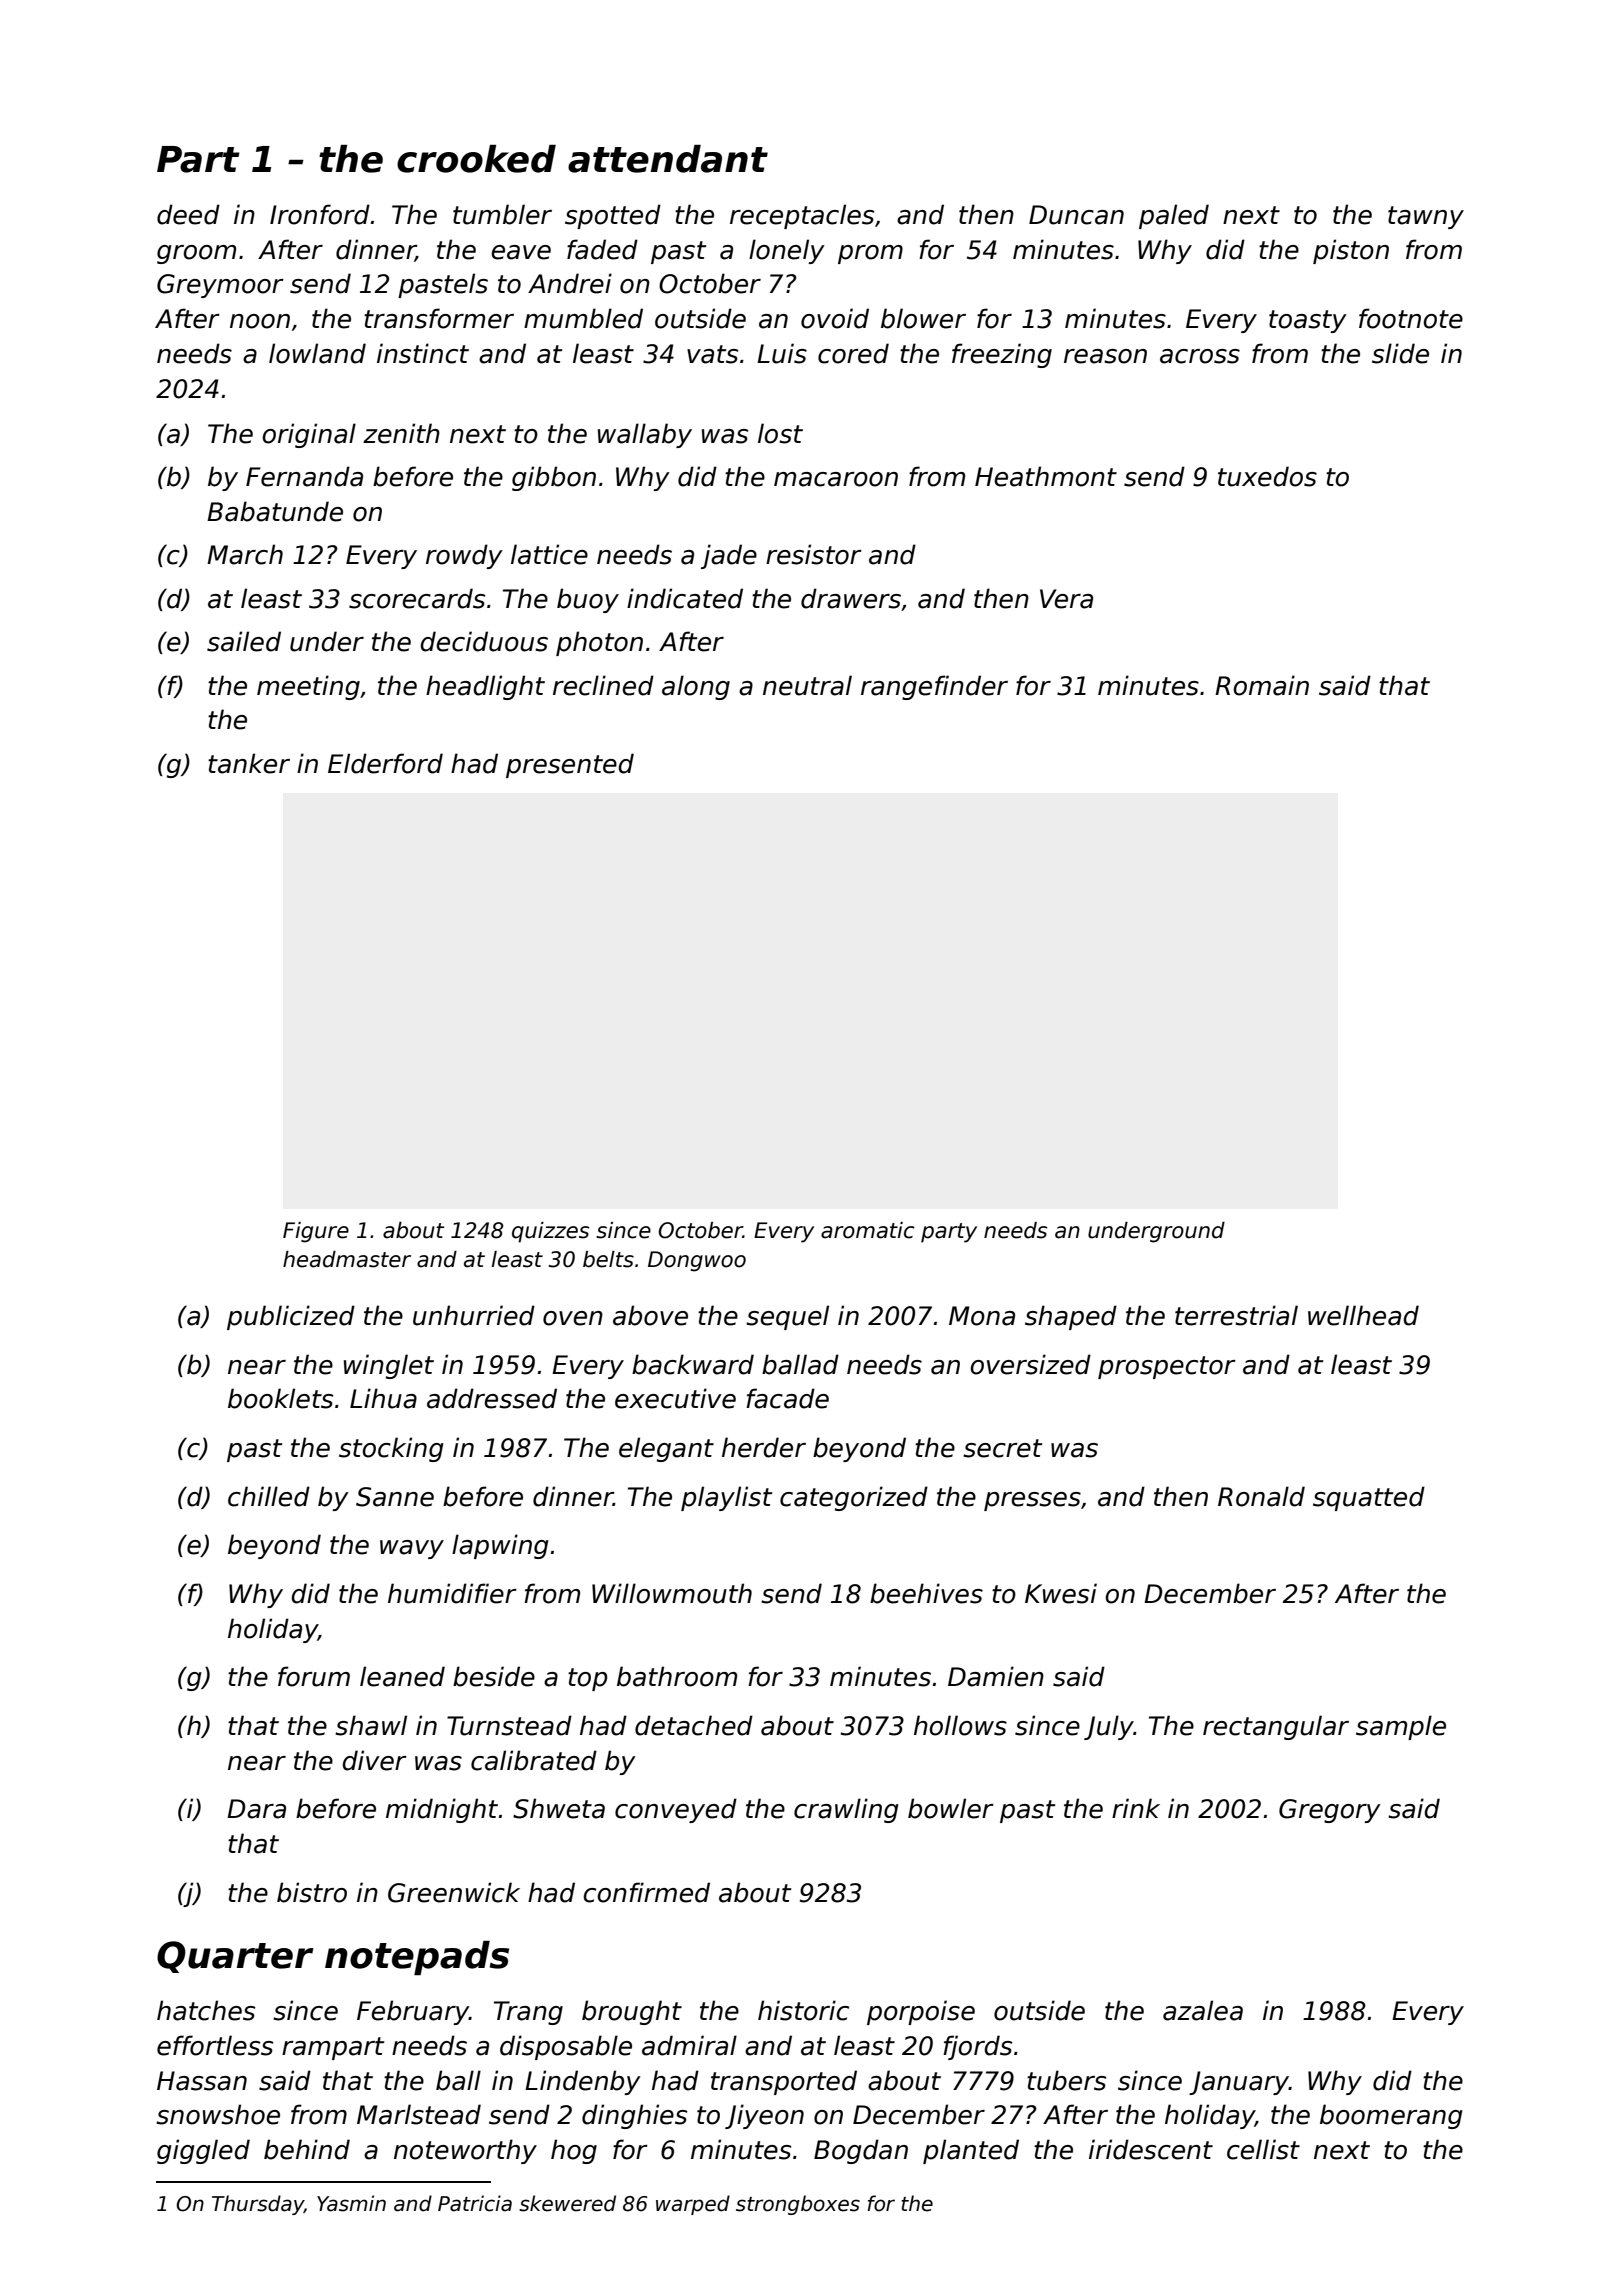  Describe the element at coordinates (1391, 2116) in the screenshot. I see `boomerang` at that location.
